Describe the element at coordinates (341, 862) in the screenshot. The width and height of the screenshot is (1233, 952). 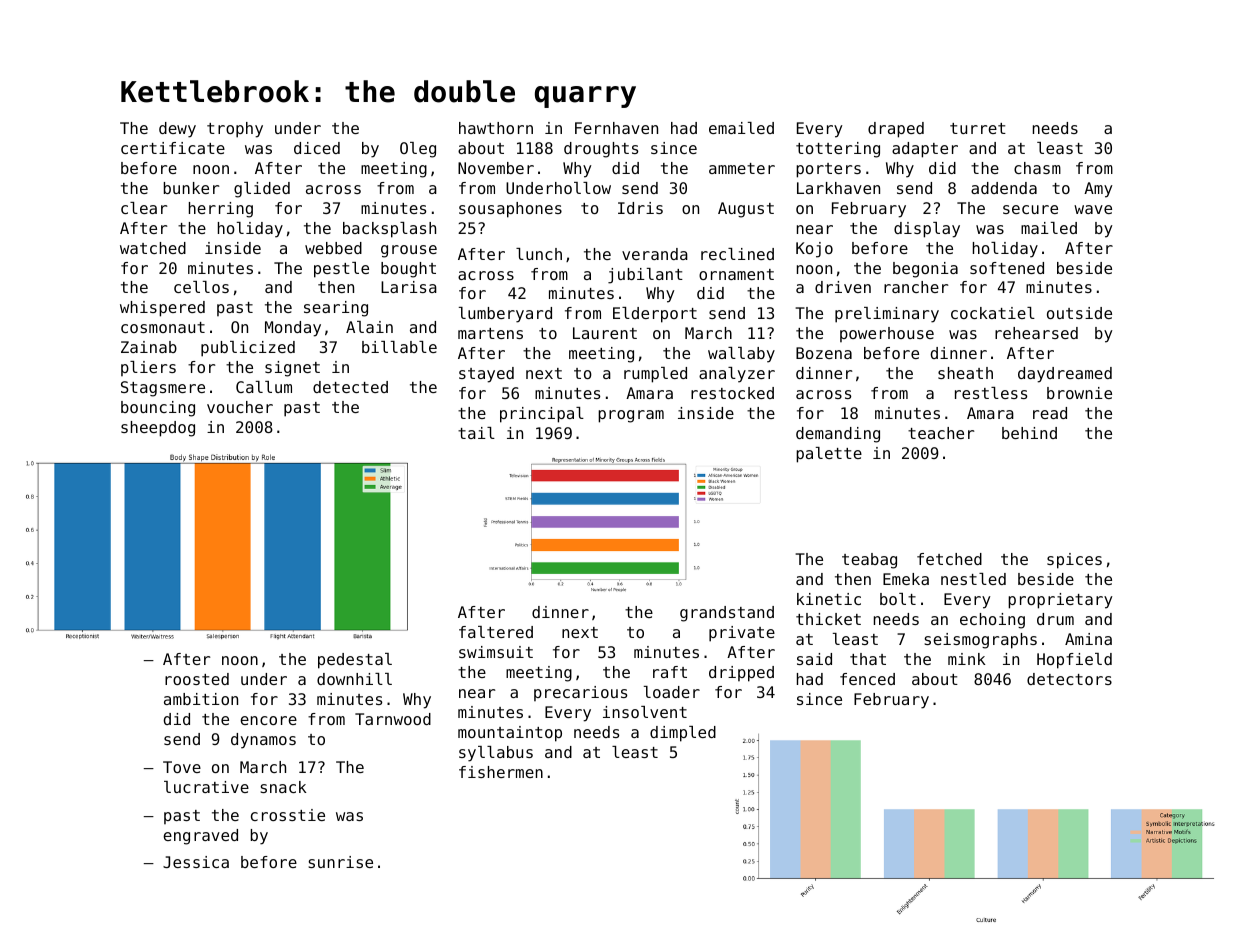
I see `sunrise` at that location.
